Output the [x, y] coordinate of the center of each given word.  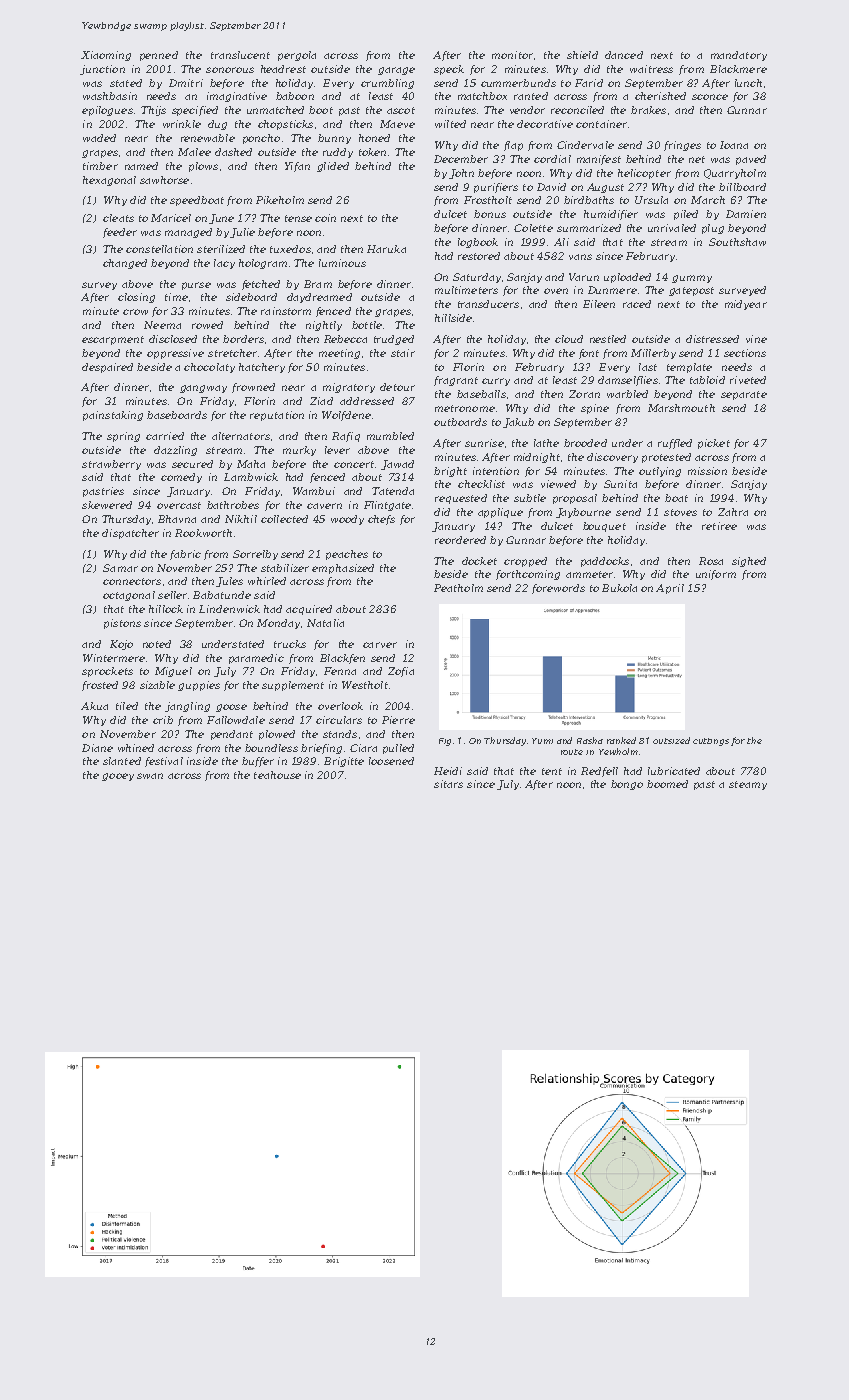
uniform [716, 575]
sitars [448, 784]
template [689, 368]
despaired [107, 368]
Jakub [518, 423]
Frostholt [488, 200]
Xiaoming [106, 56]
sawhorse [164, 180]
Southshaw [737, 242]
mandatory [739, 56]
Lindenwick [229, 609]
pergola [297, 56]
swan [150, 776]
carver [380, 645]
